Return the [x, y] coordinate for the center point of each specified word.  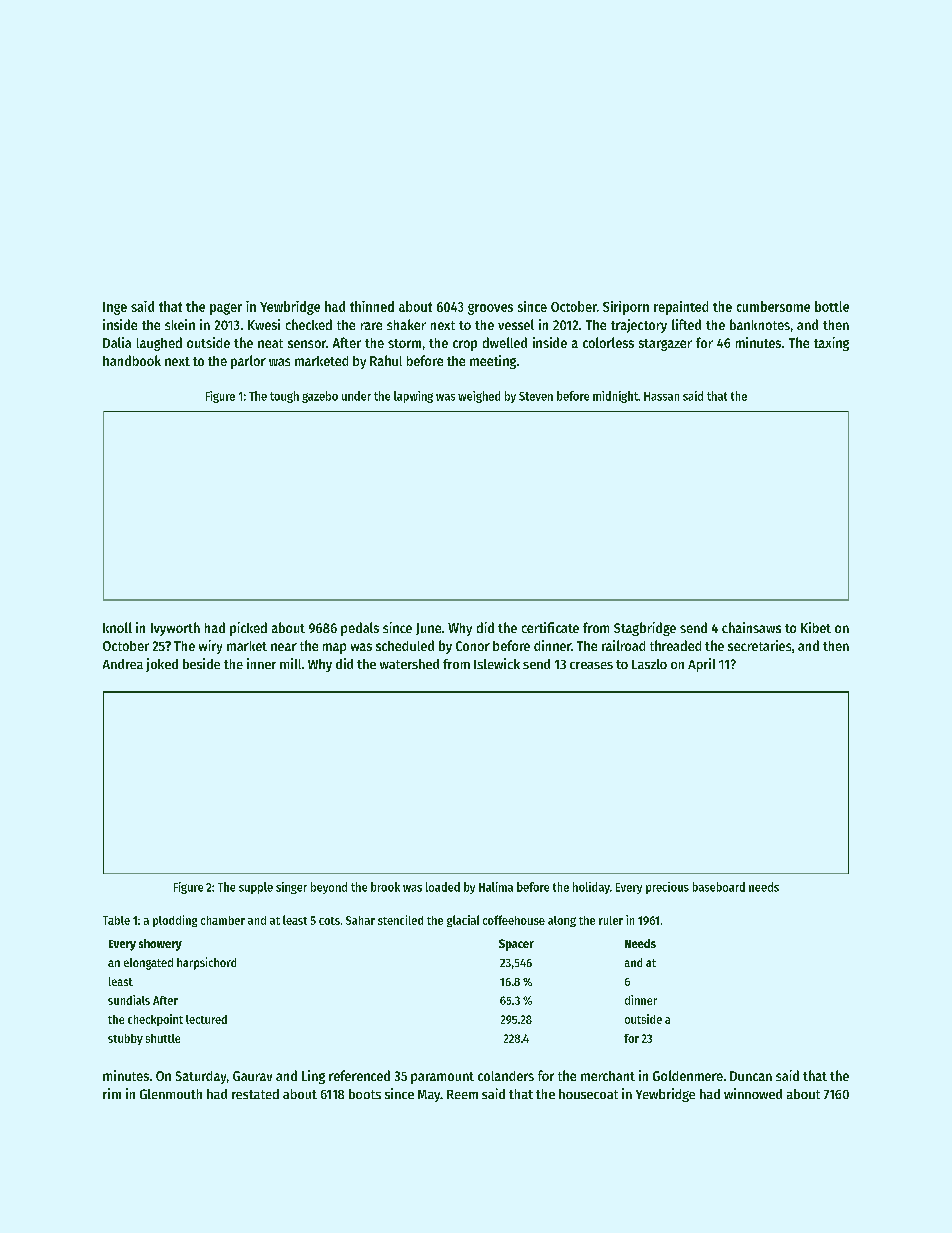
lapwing [413, 397]
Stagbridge [645, 629]
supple [256, 888]
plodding [175, 921]
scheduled [405, 645]
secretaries [759, 645]
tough [284, 397]
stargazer [665, 345]
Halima [496, 887]
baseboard [719, 887]
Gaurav [252, 1076]
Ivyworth [175, 629]
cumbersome [773, 306]
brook [385, 887]
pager [226, 309]
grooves [490, 309]
